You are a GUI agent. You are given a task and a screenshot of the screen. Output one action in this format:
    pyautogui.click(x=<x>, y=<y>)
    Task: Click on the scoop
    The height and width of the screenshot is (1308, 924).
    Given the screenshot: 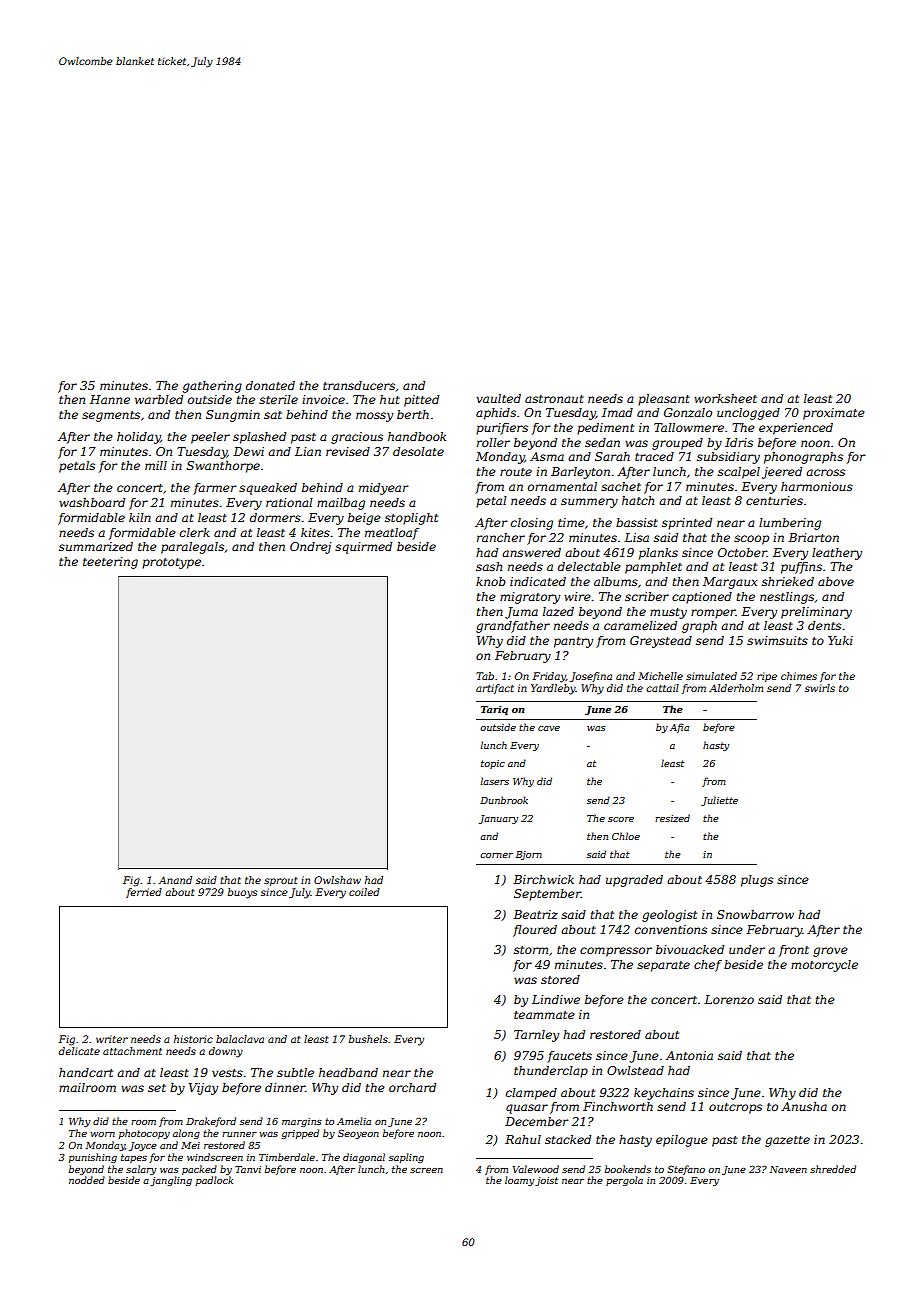 What is the action you would take?
    pyautogui.click(x=751, y=540)
